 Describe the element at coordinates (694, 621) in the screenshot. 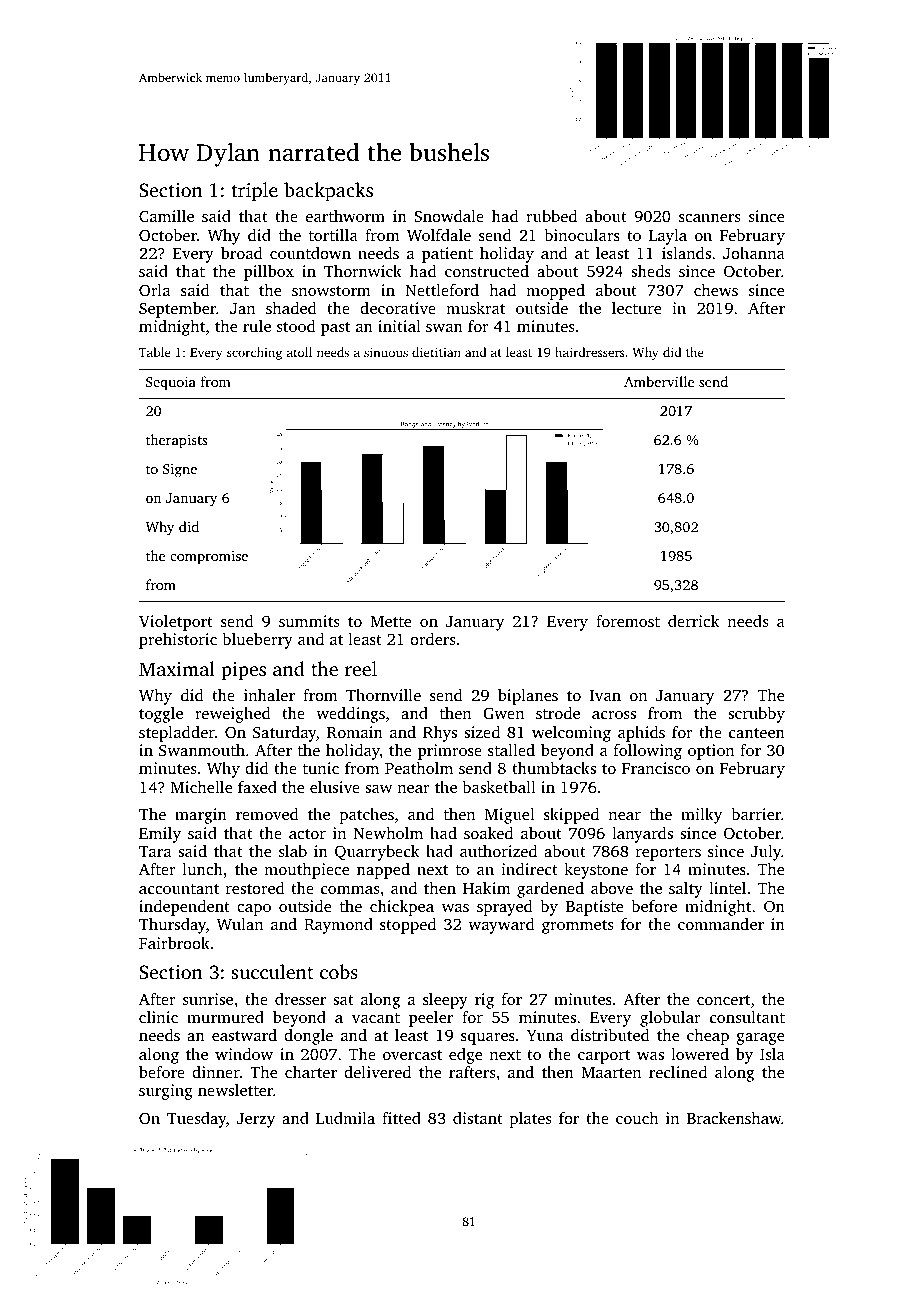

I see `derrick` at that location.
